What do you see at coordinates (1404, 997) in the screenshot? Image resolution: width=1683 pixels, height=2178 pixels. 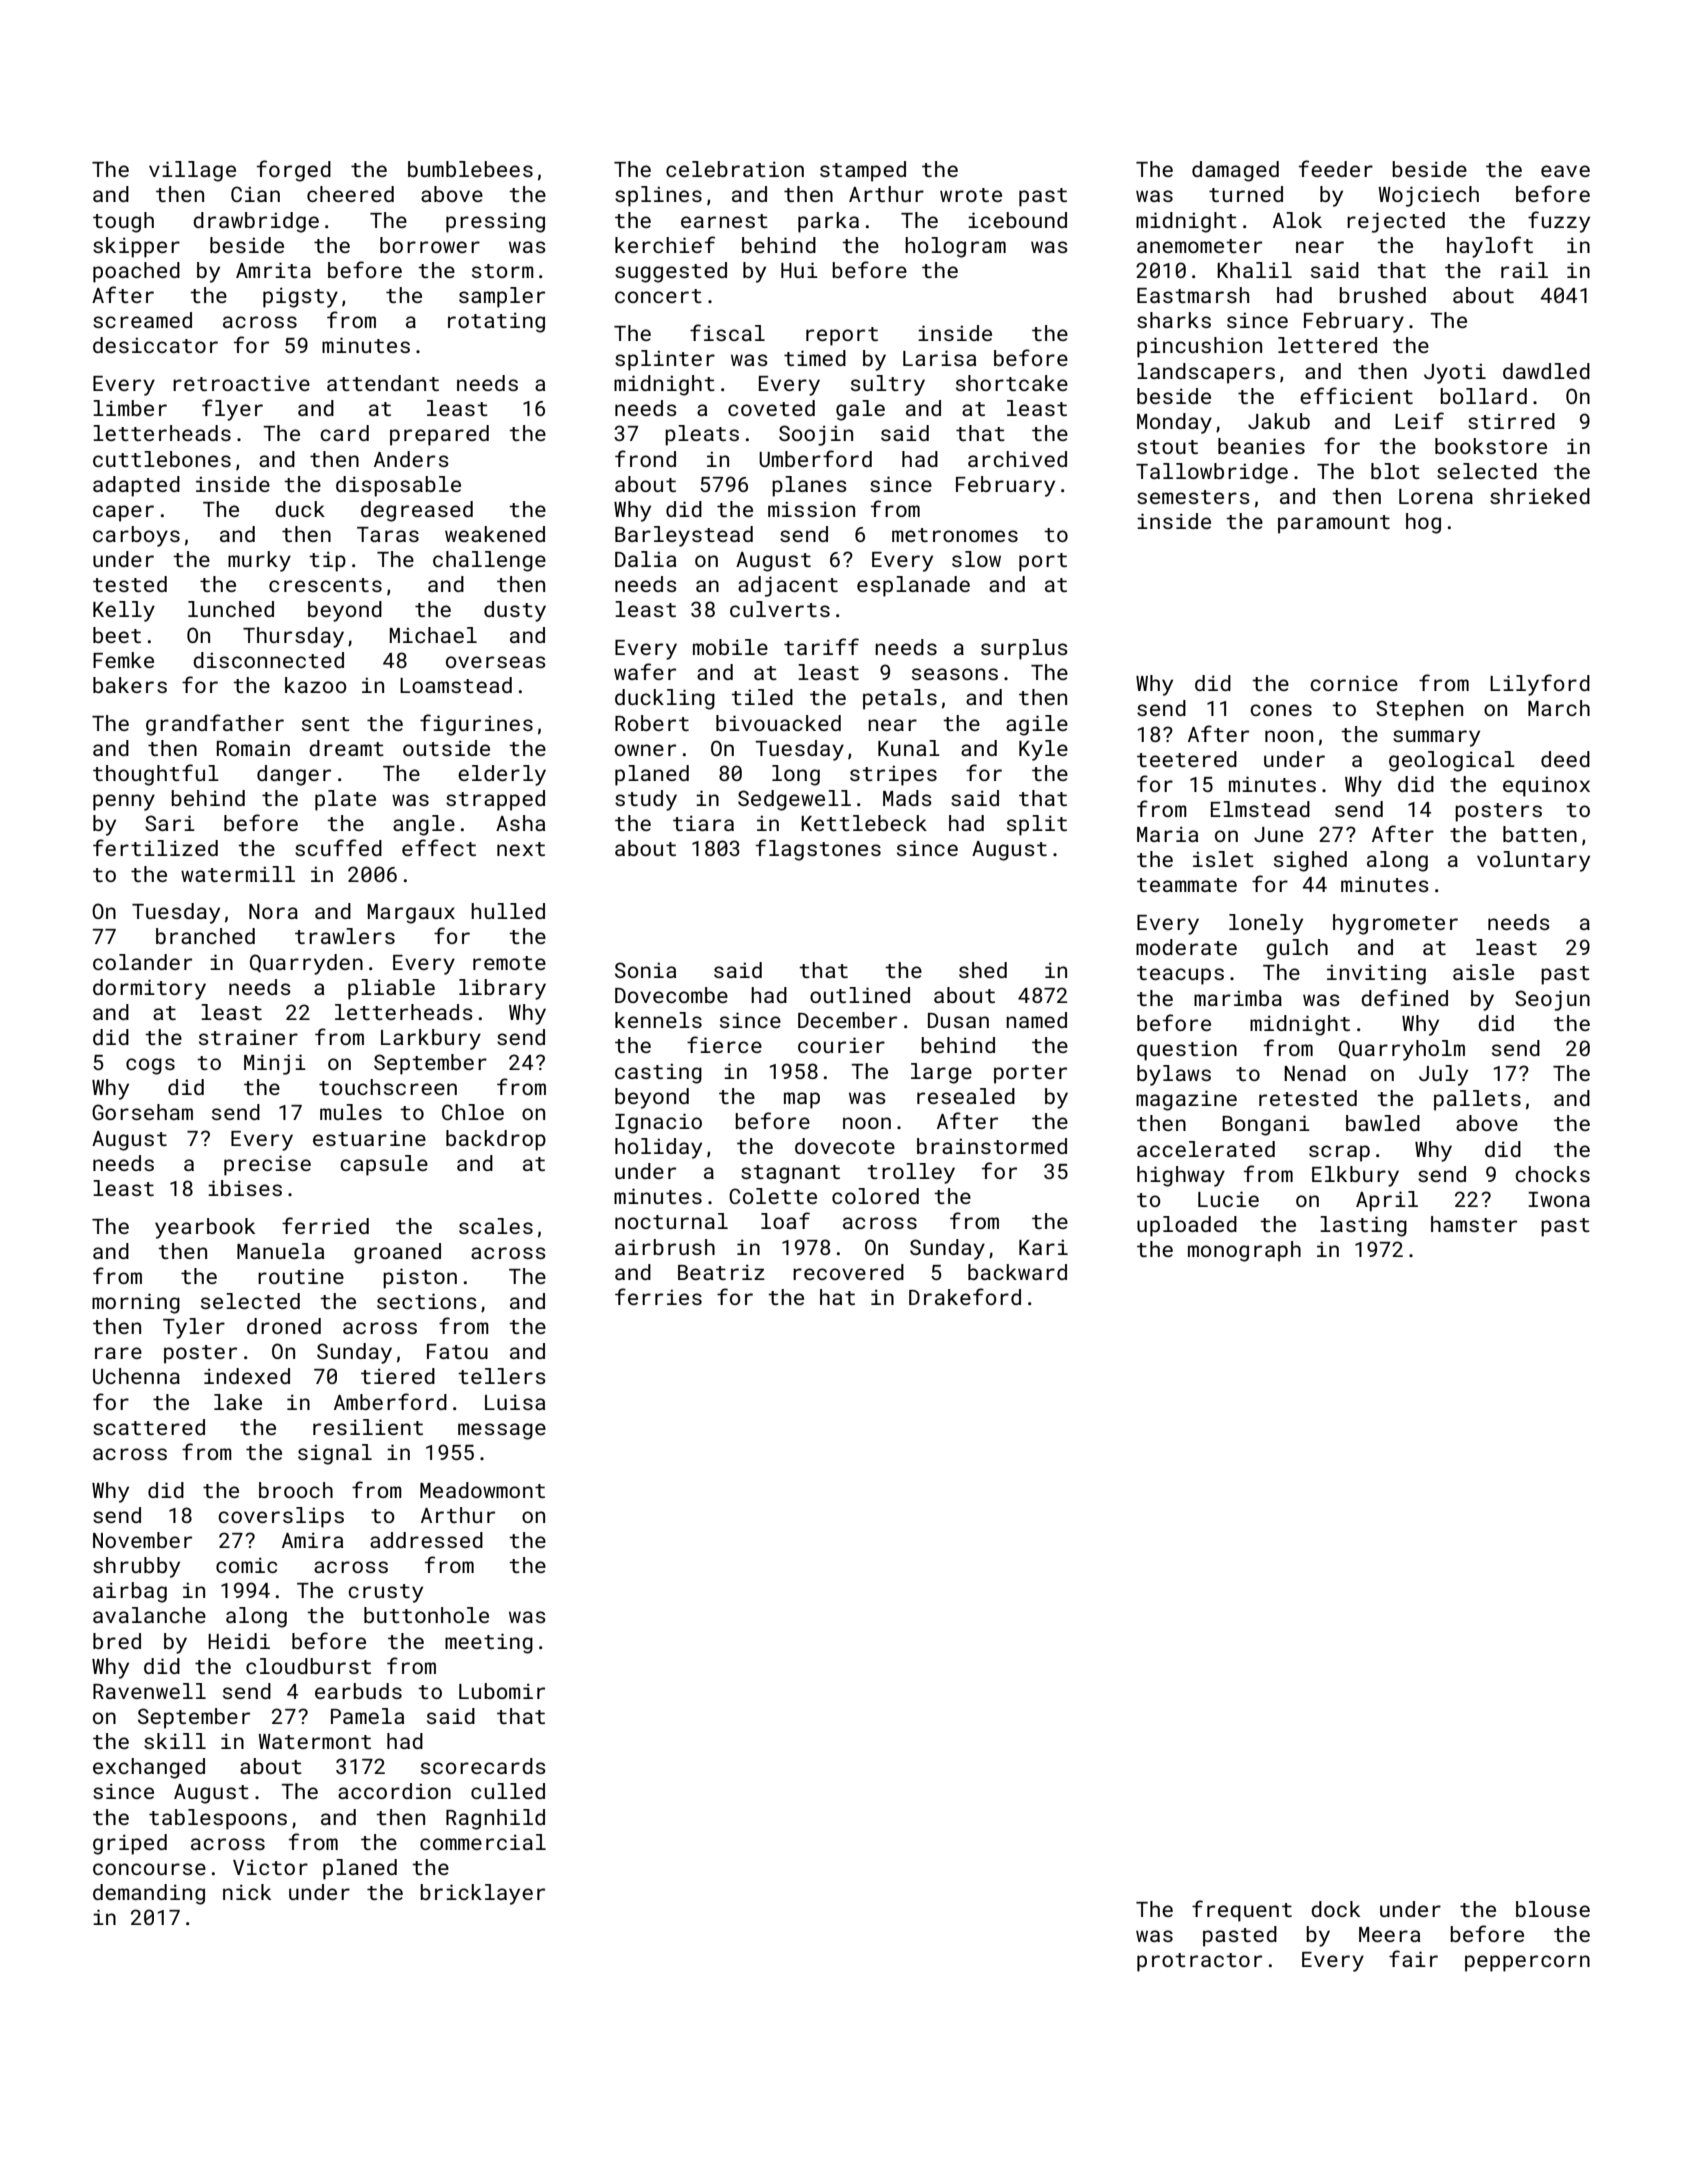 I see `defined` at bounding box center [1404, 997].
